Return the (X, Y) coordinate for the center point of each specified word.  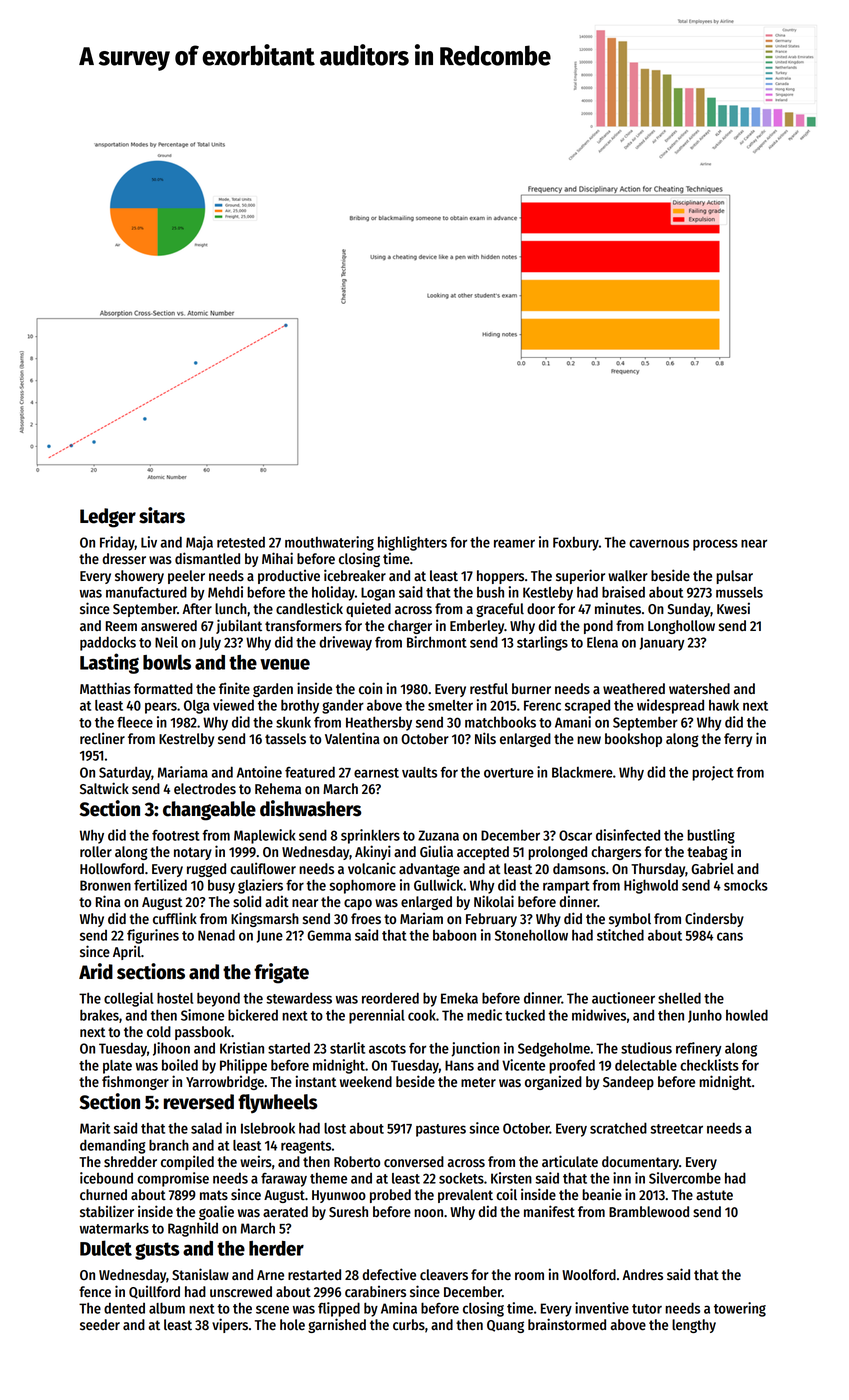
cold (159, 1032)
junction (475, 1049)
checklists (709, 1065)
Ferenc (542, 705)
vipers (230, 1325)
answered (169, 626)
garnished (337, 1325)
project (713, 773)
